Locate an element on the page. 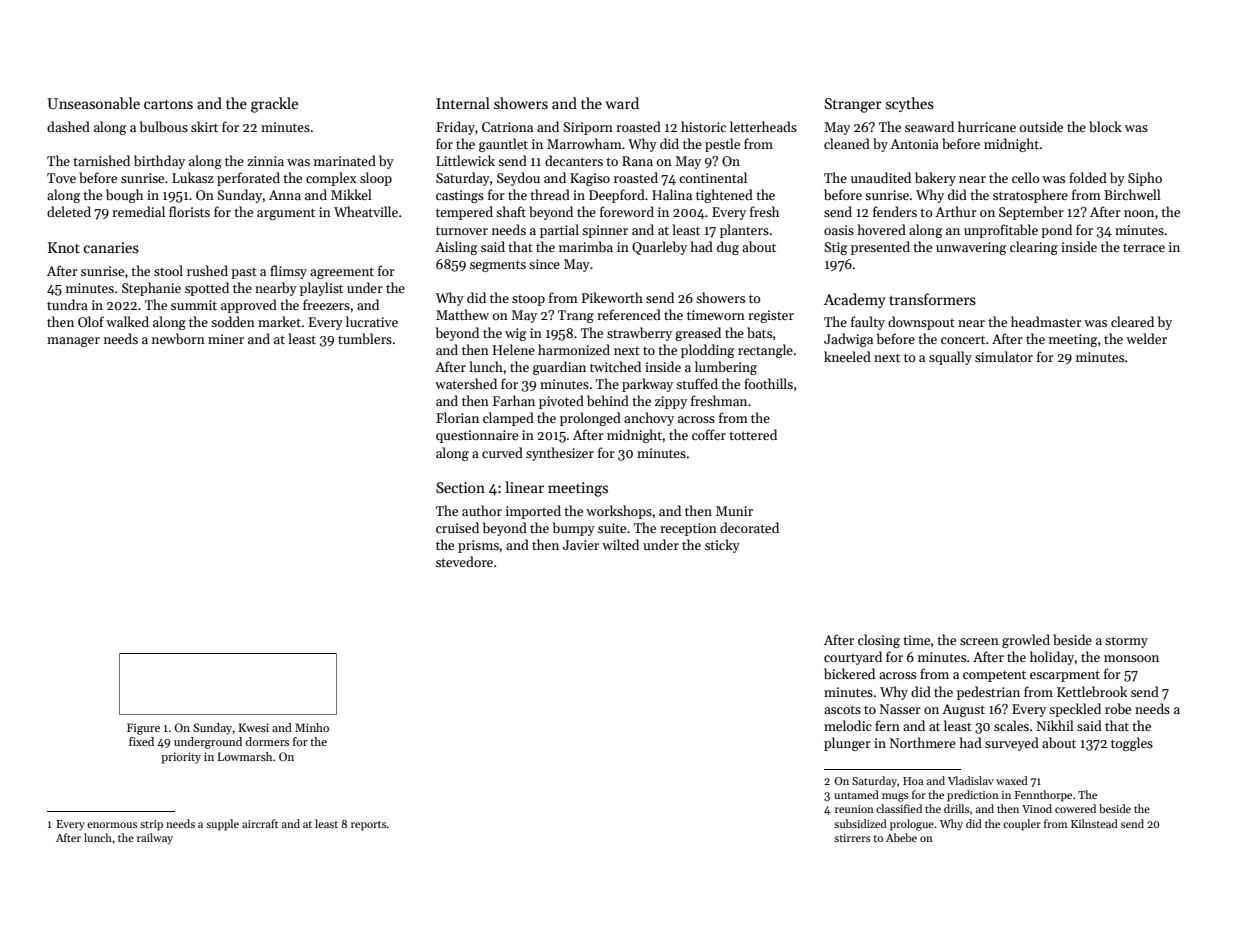 The image size is (1233, 952). miner is located at coordinates (226, 339).
